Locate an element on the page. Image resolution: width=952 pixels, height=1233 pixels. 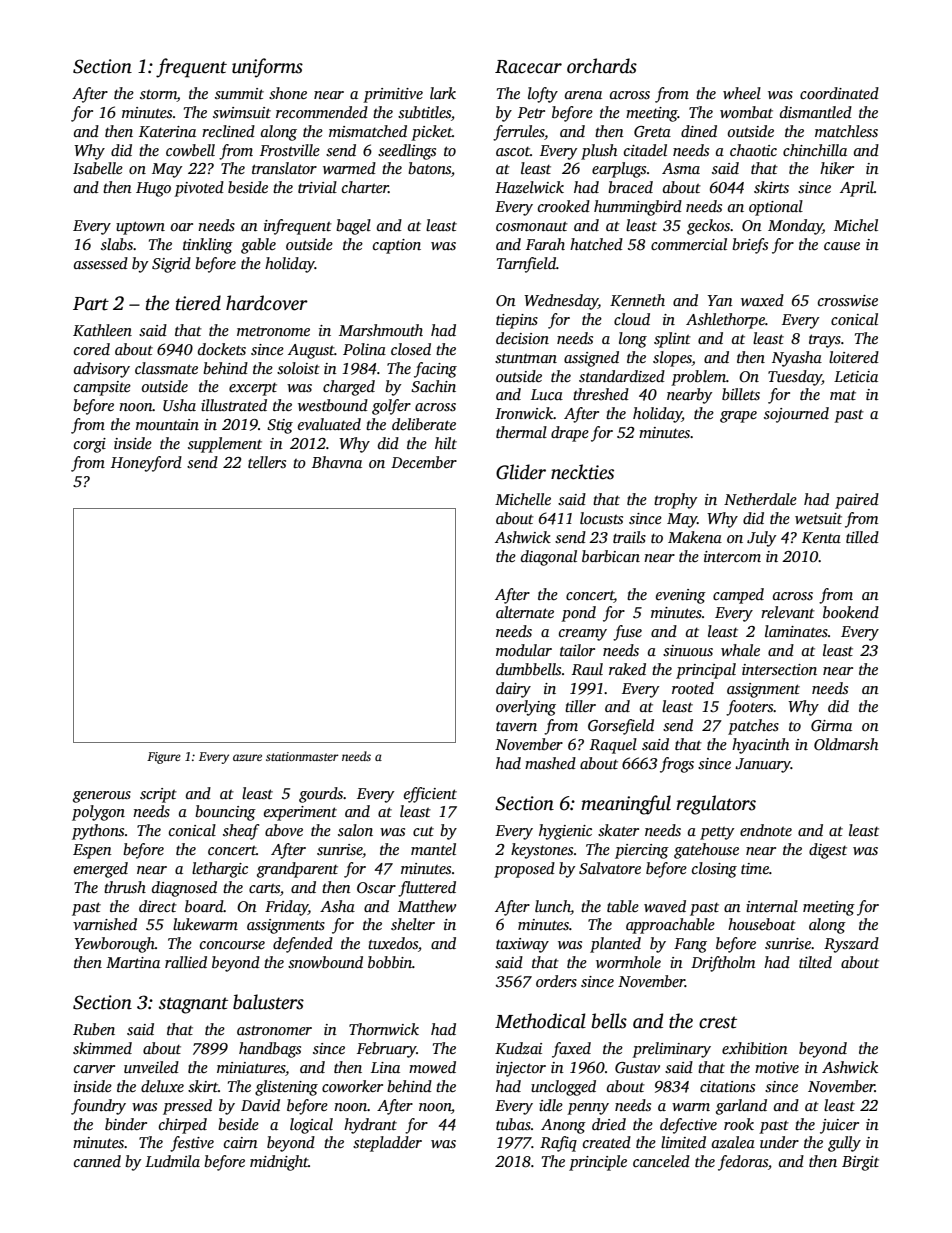
Ruben is located at coordinates (94, 1029).
